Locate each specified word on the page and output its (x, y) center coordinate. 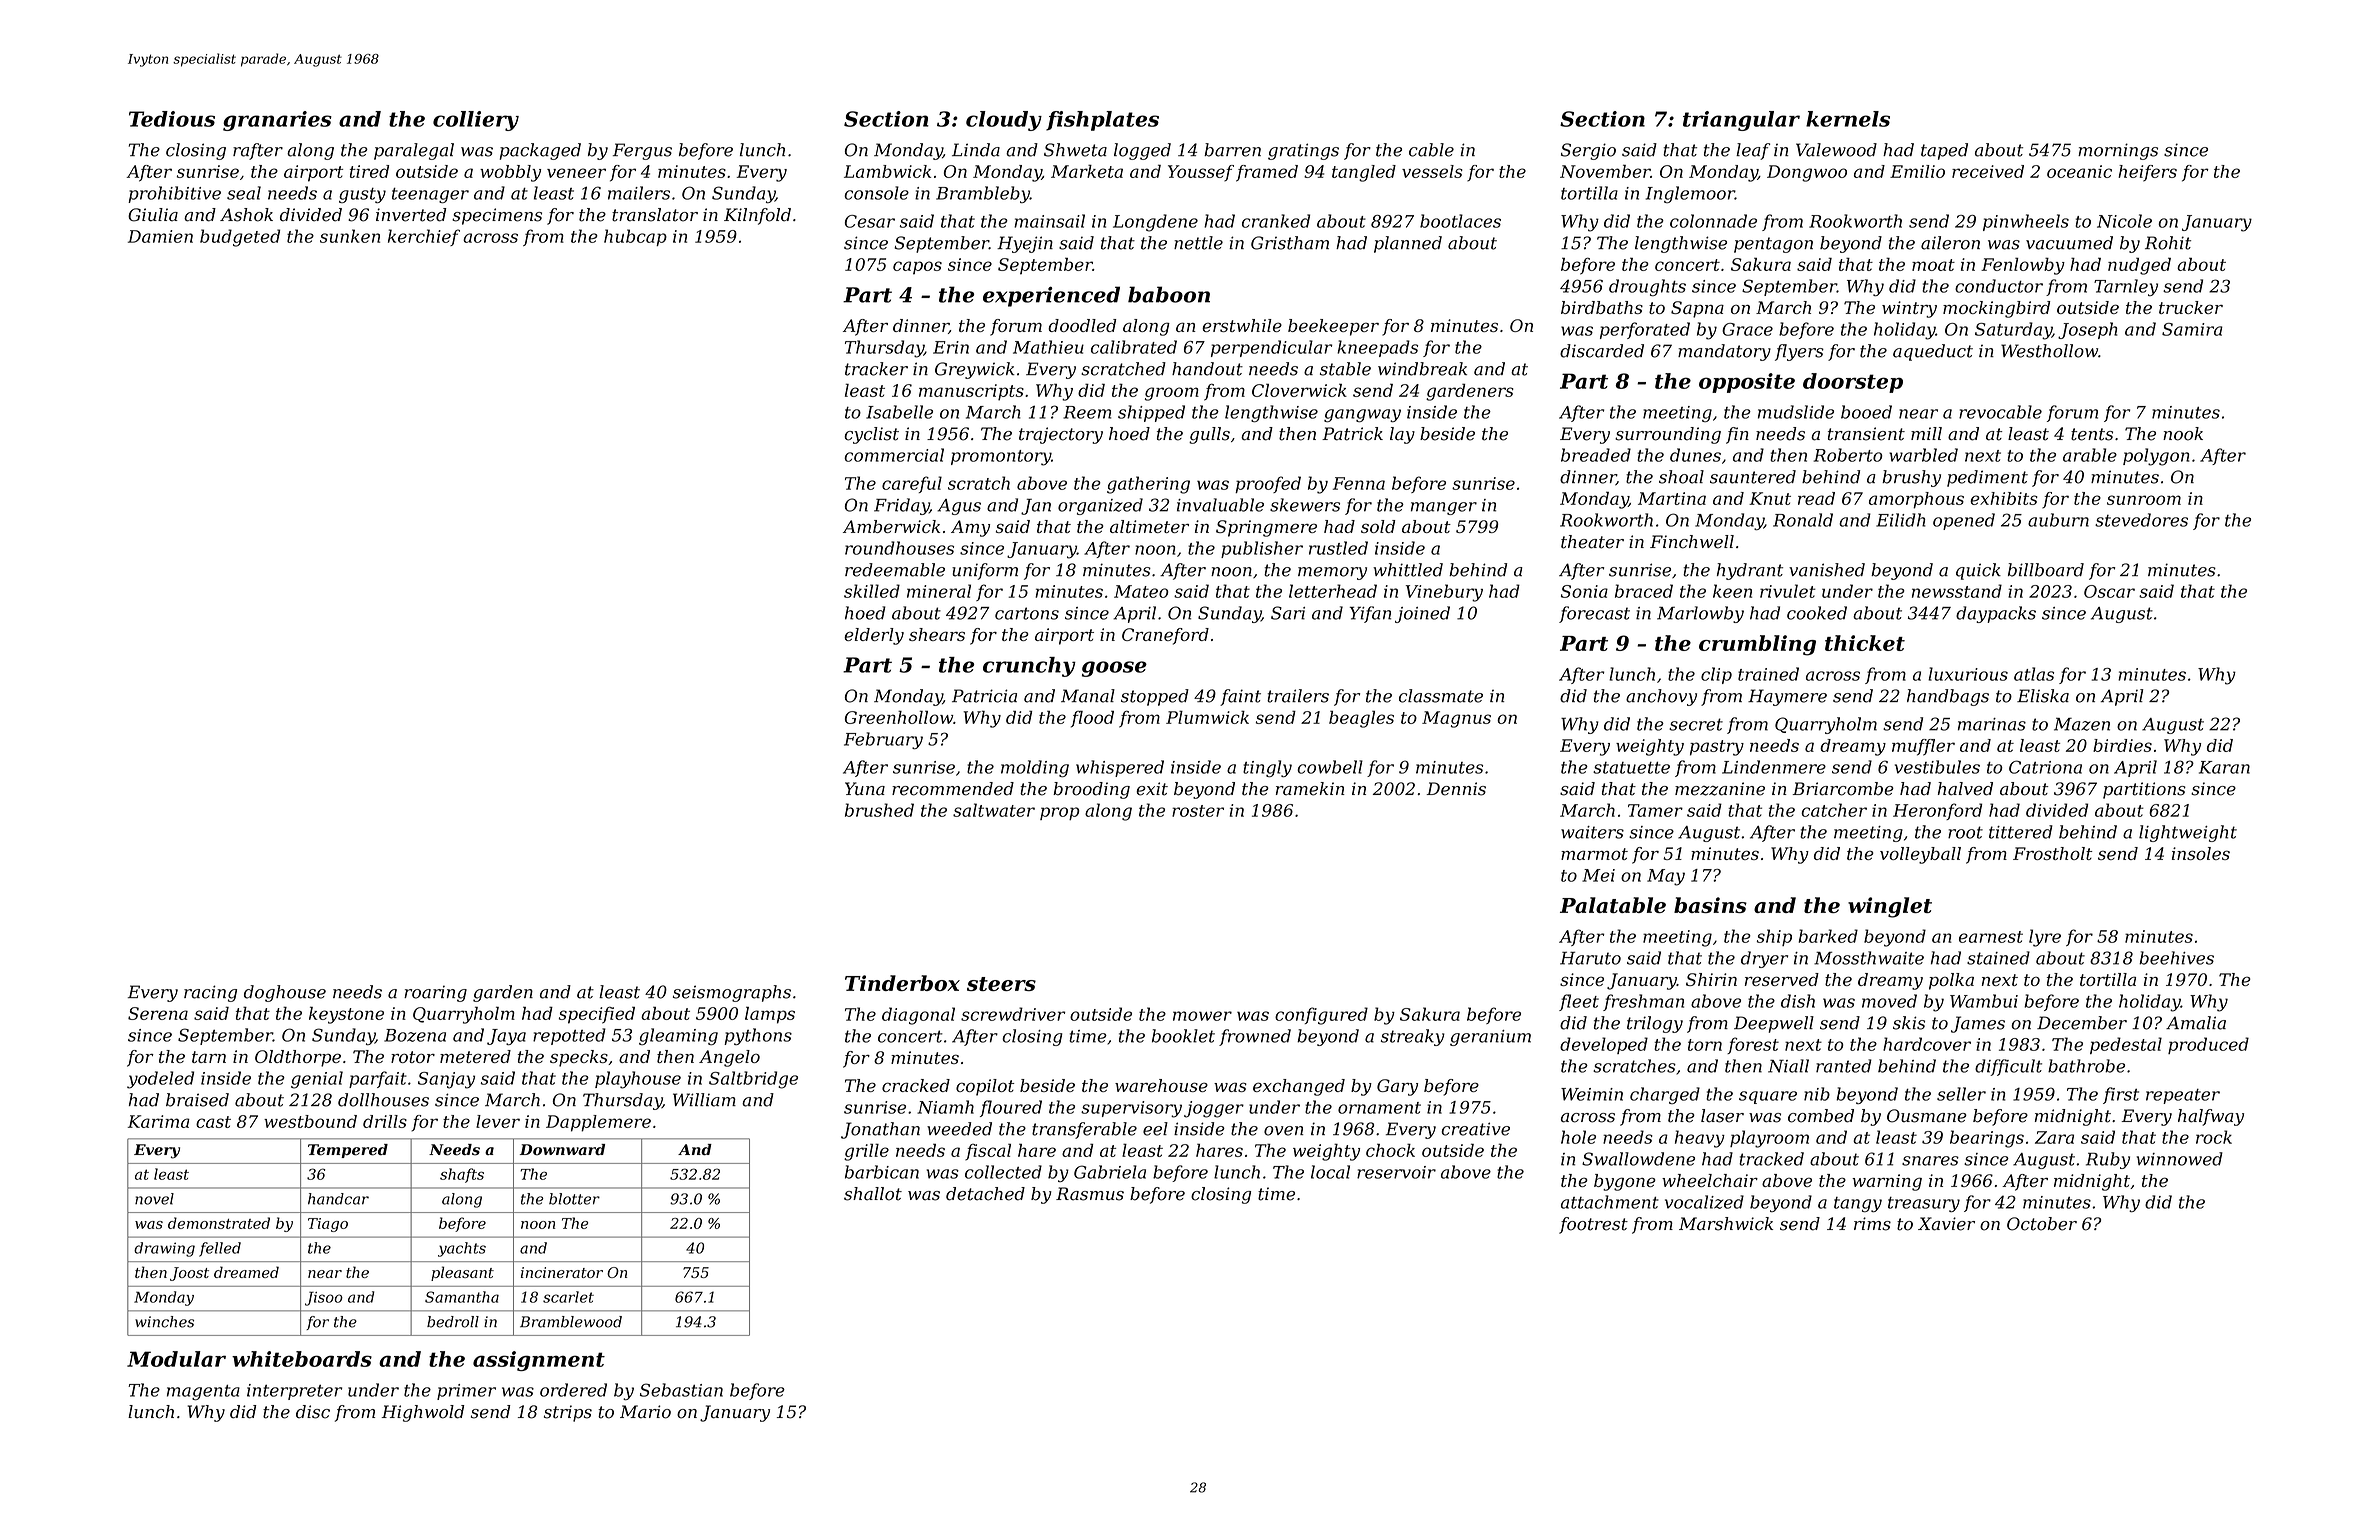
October (2042, 1224)
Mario (645, 1412)
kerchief (424, 237)
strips (568, 1413)
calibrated (1134, 347)
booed (1866, 412)
